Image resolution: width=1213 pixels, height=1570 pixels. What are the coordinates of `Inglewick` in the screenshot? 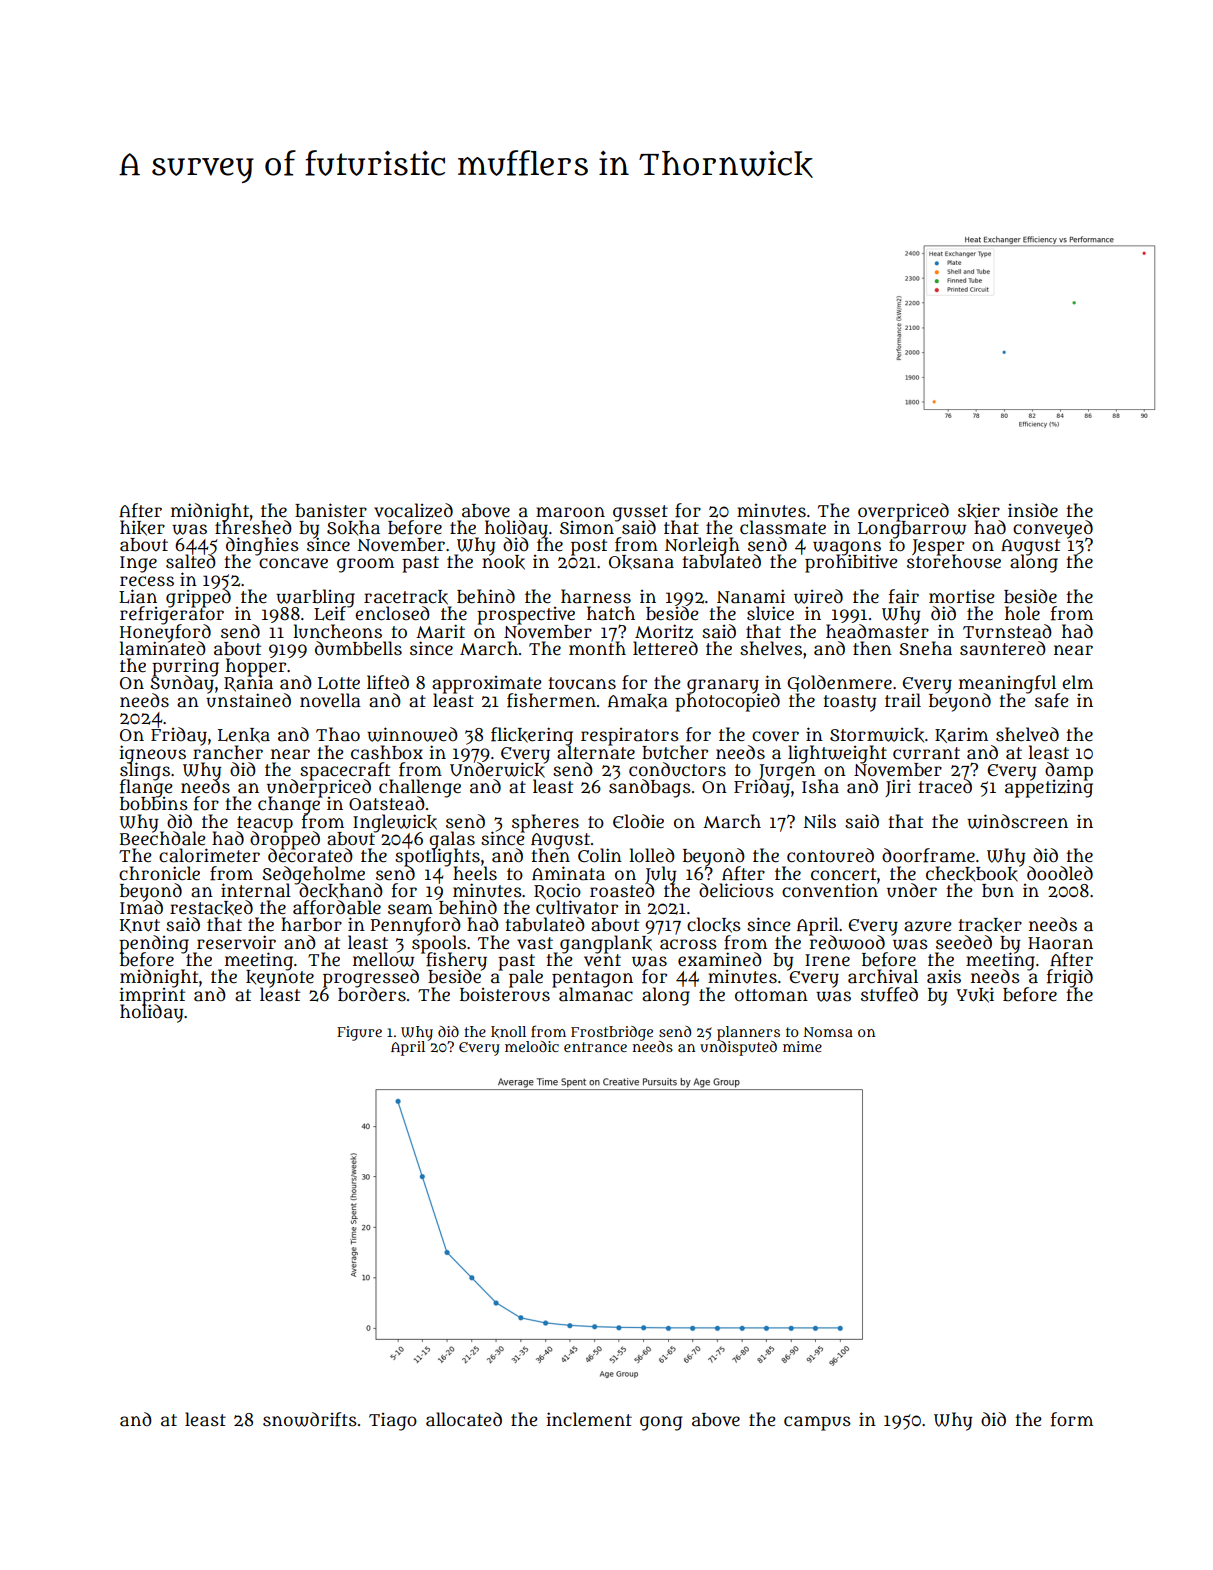 It's located at (395, 823).
